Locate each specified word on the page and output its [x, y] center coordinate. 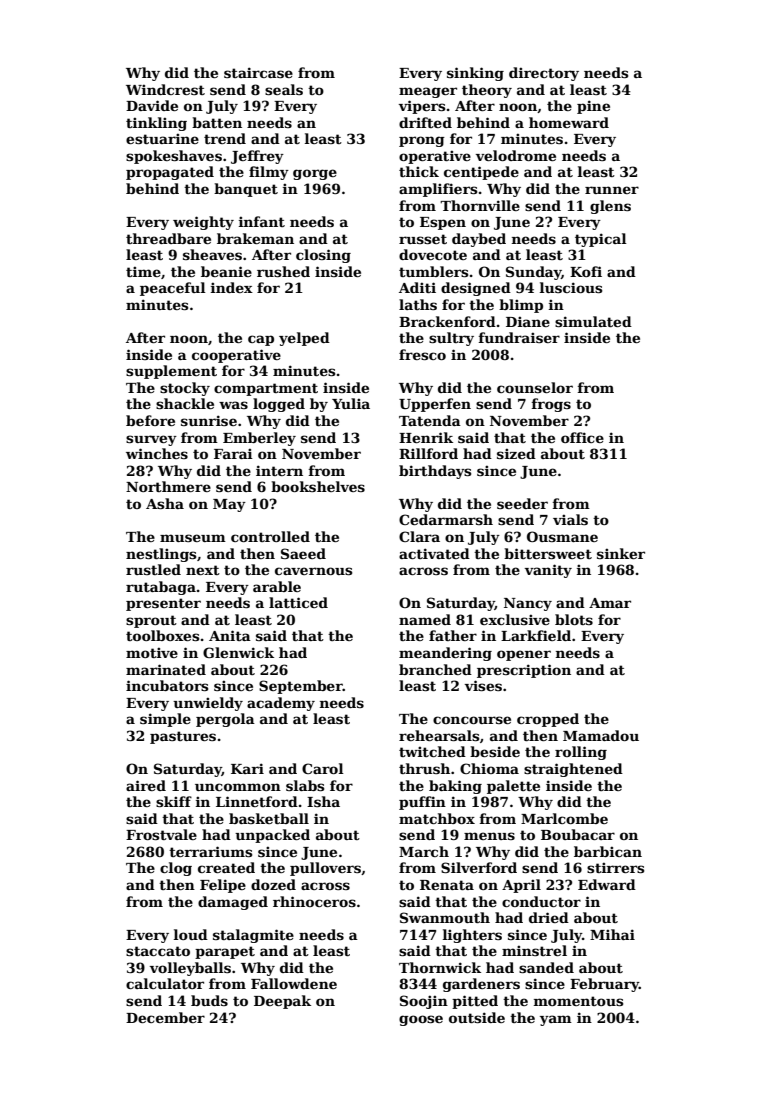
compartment [266, 389]
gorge [315, 174]
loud [191, 934]
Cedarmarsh [446, 519]
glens [610, 207]
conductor [541, 901]
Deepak [282, 1002]
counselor [535, 387]
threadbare [168, 238]
